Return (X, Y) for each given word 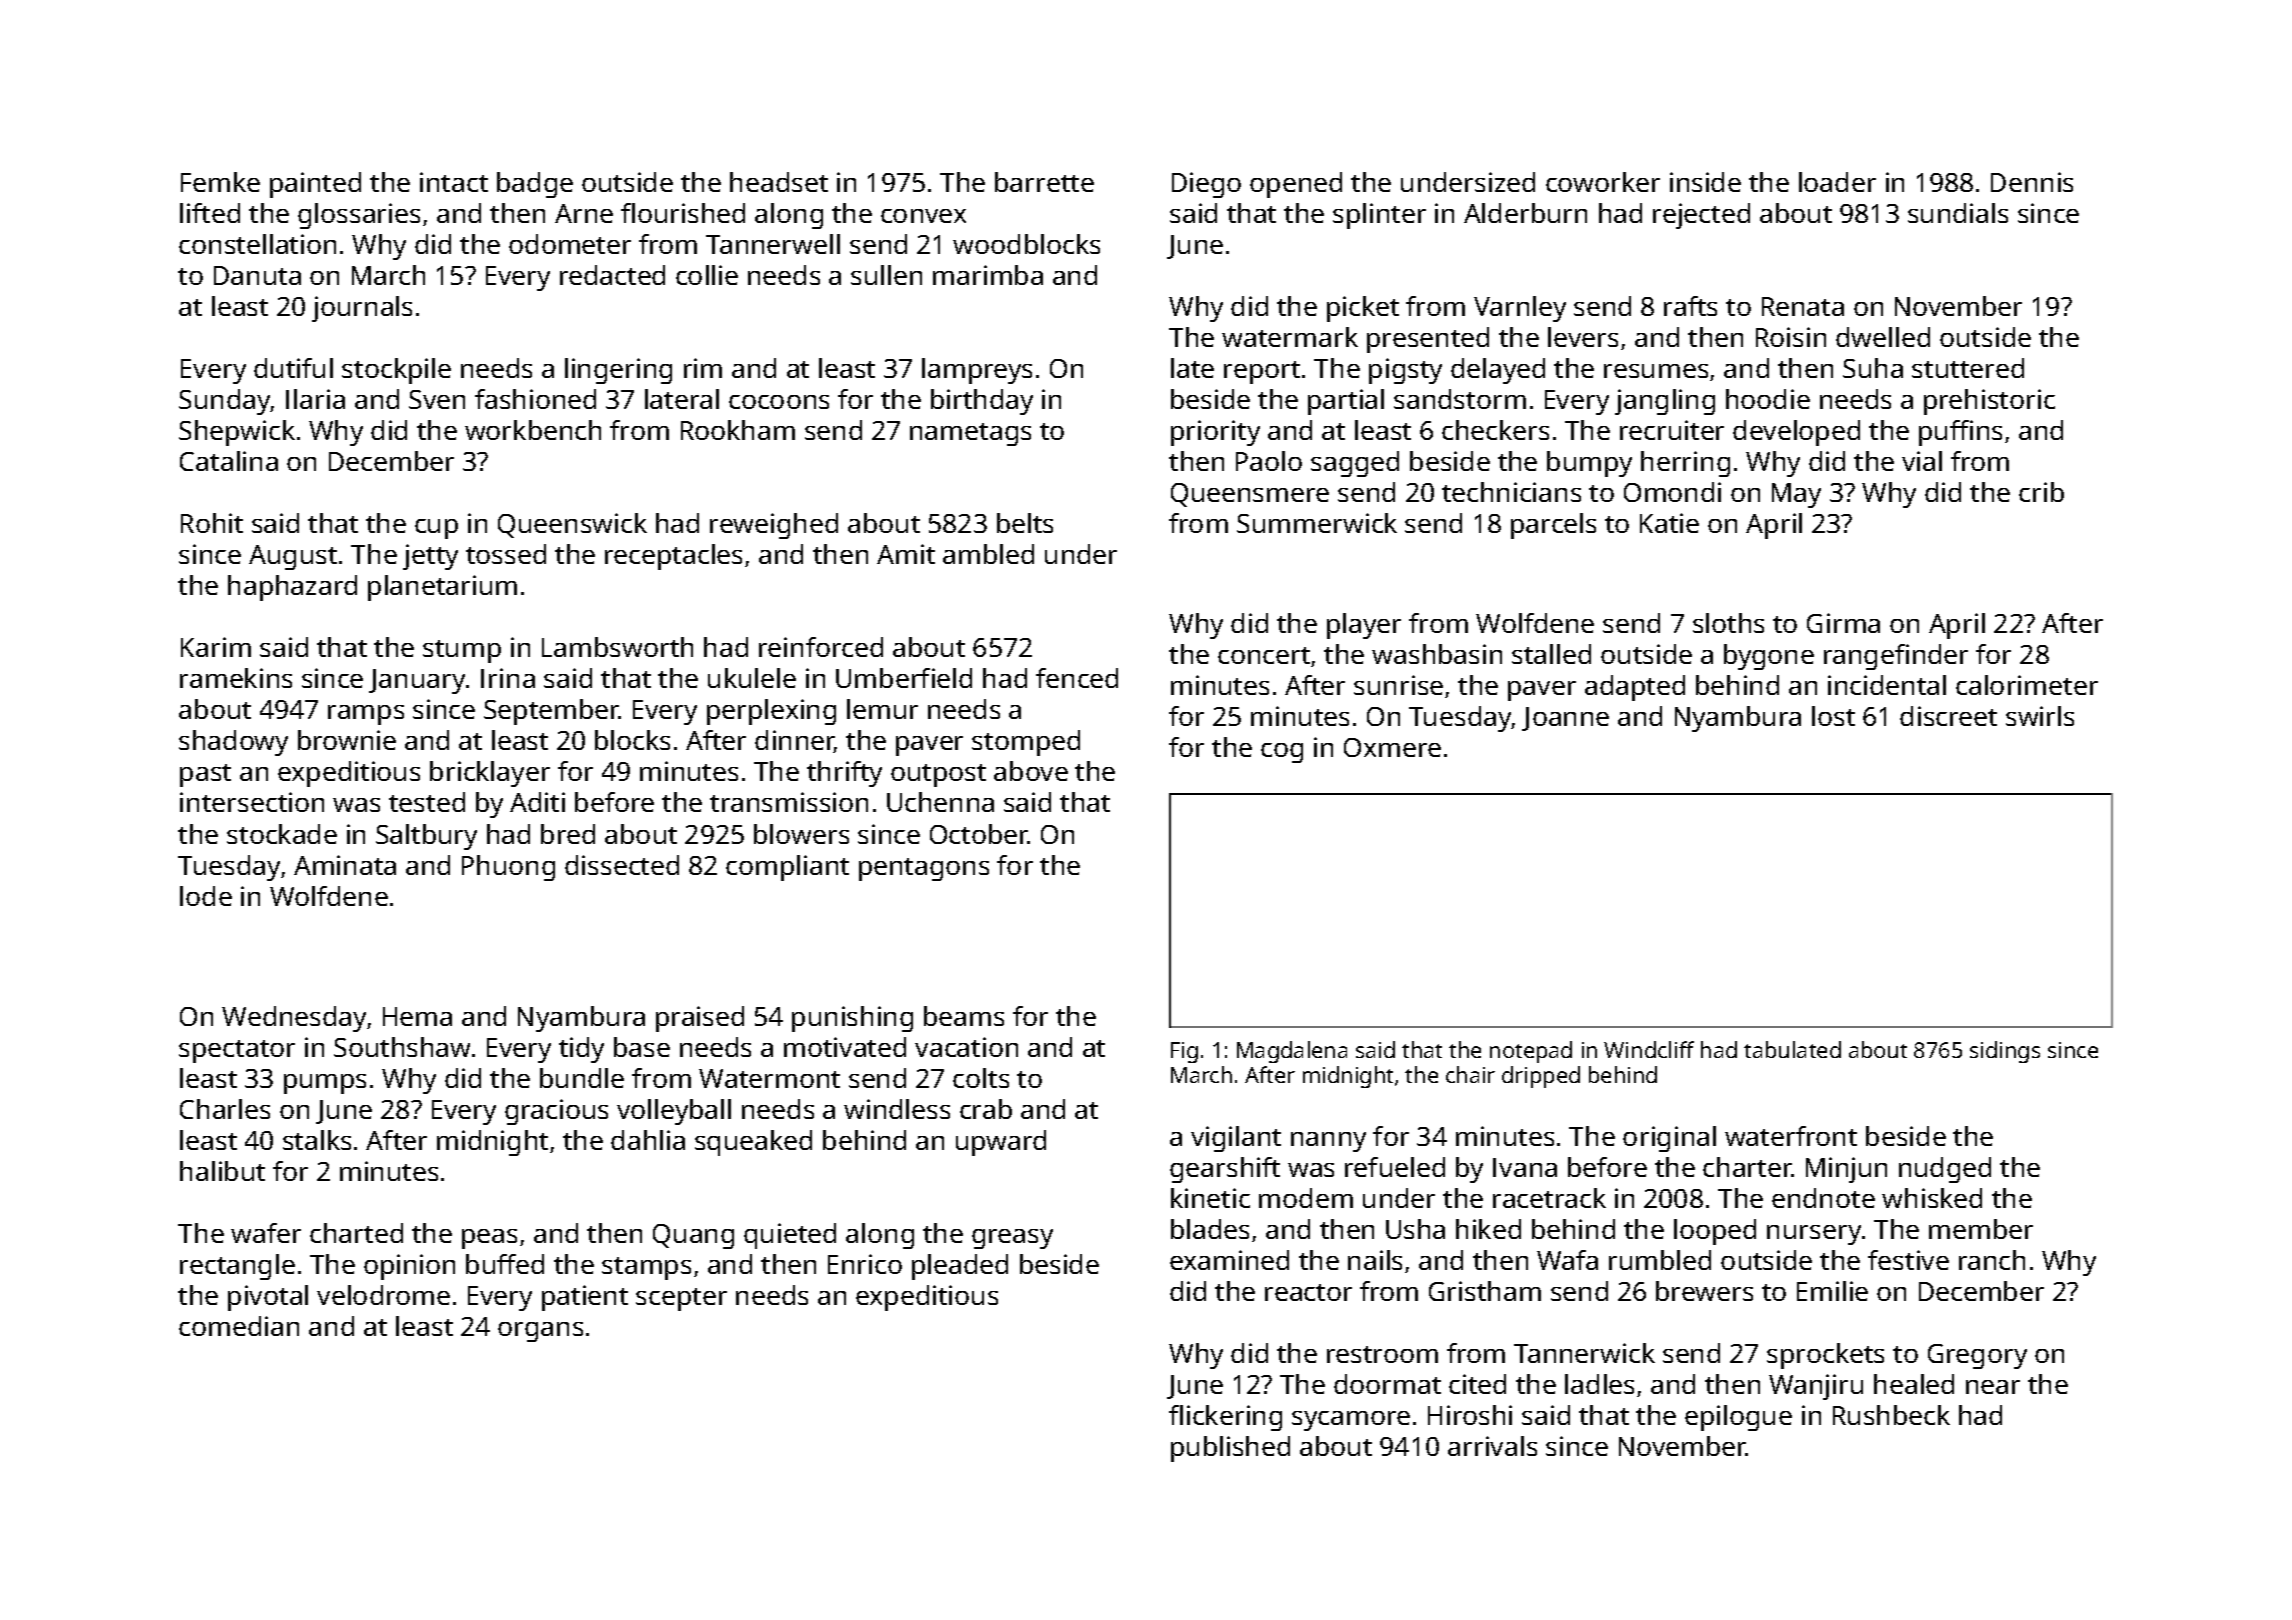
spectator (237, 1051)
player (1364, 626)
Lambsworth (617, 647)
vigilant (1236, 1139)
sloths (1728, 623)
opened (1296, 185)
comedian (239, 1326)
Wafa (1567, 1260)
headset (779, 182)
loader (1837, 182)
